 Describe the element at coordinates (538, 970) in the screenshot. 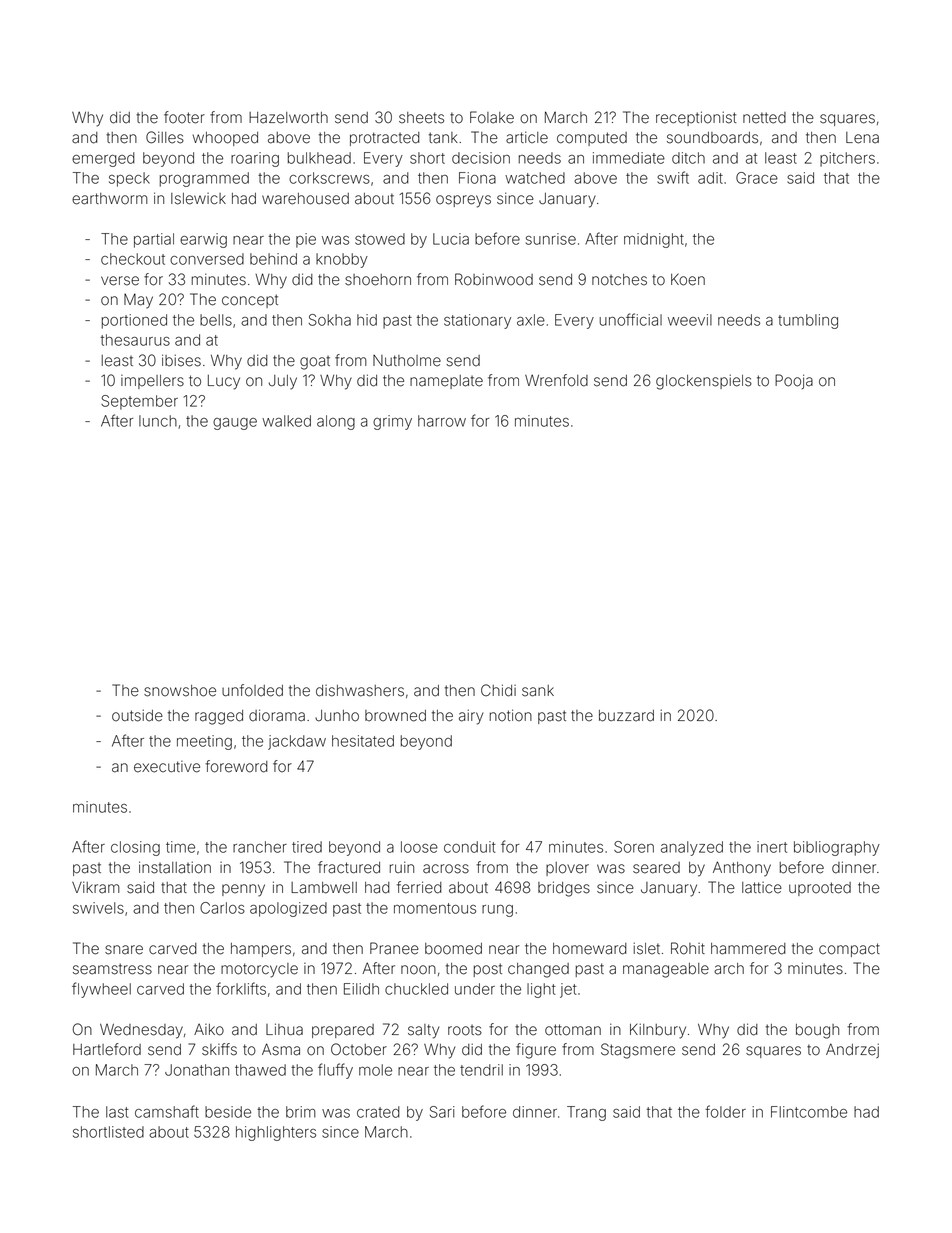

I see `changed` at that location.
